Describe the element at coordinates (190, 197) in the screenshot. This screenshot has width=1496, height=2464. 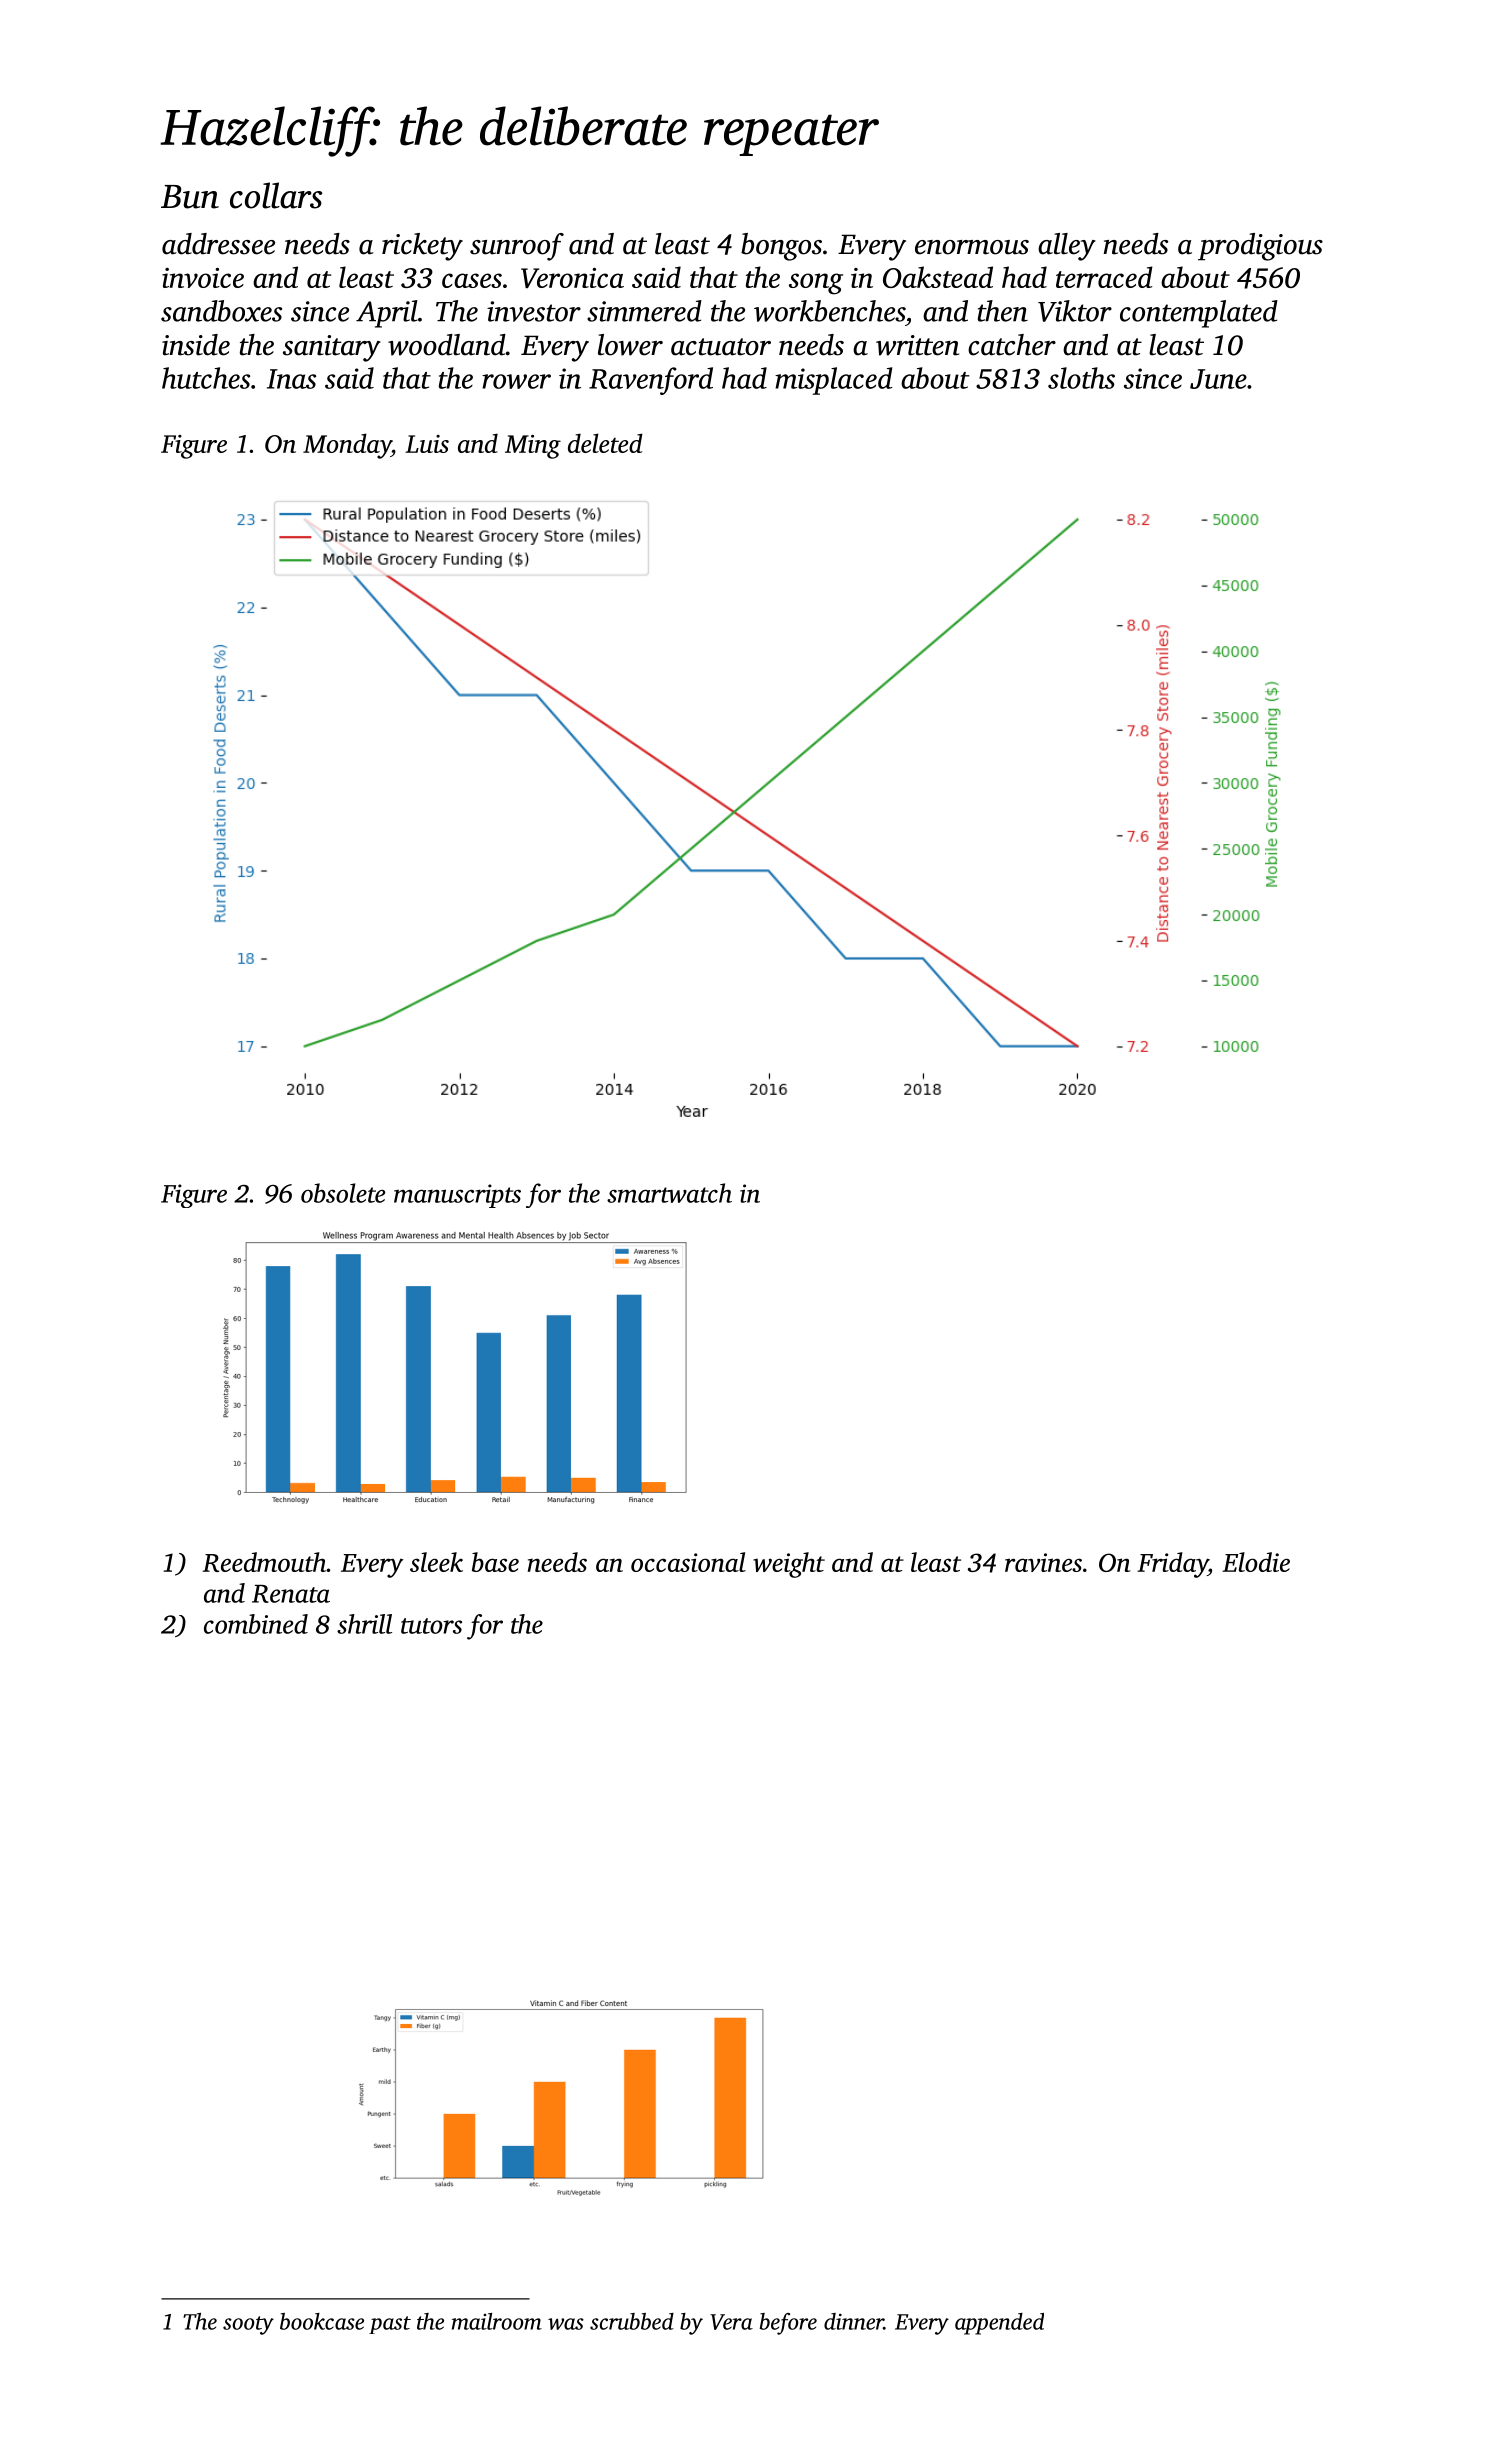
I see `Bun` at that location.
